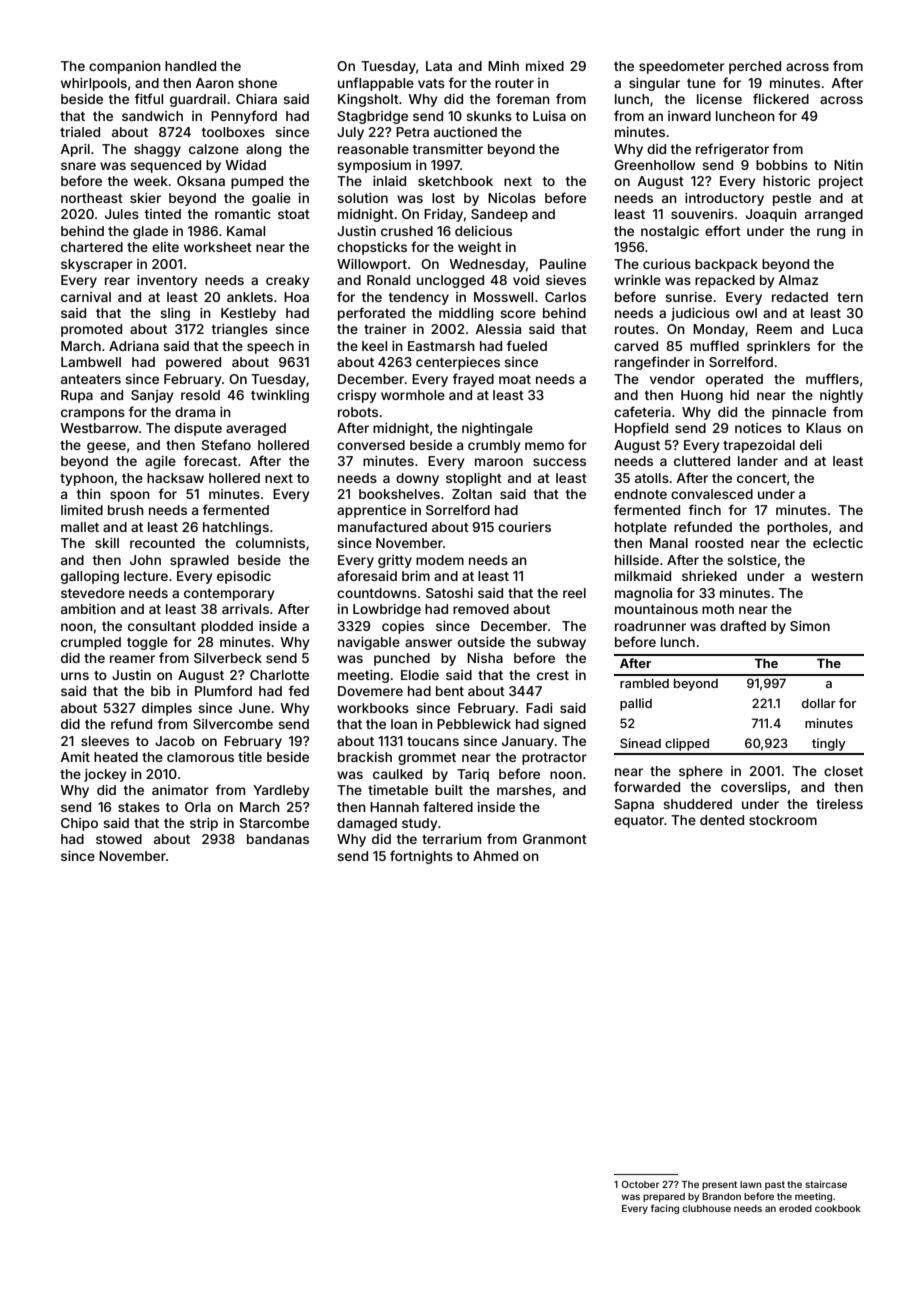  Describe the element at coordinates (829, 744) in the image. I see `tingly` at that location.
